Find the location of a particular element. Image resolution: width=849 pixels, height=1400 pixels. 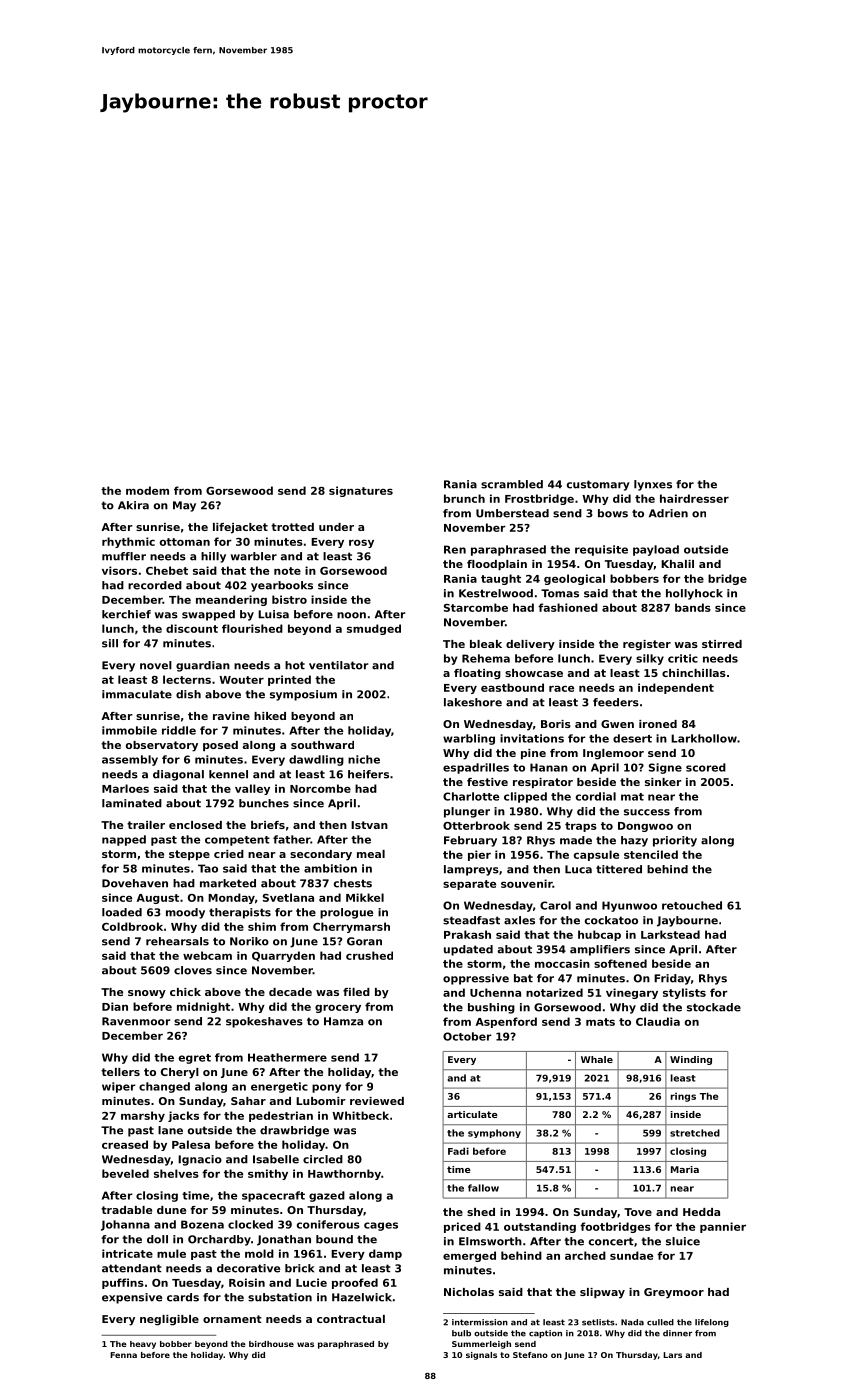

modem is located at coordinates (147, 490).
